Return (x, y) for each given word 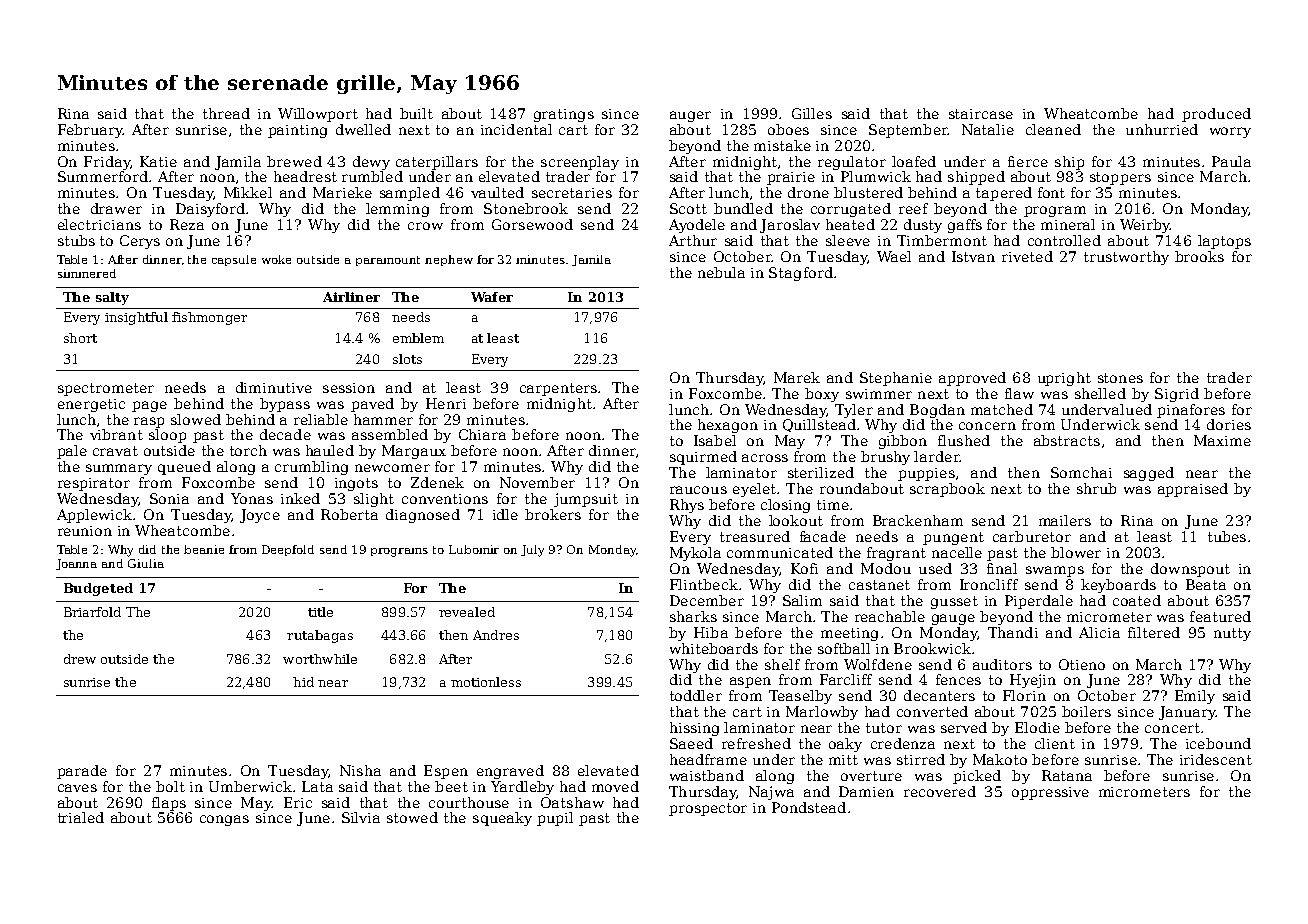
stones (1120, 378)
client (1055, 743)
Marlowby (822, 713)
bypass (285, 405)
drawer (116, 208)
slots (407, 359)
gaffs (965, 226)
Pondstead (809, 807)
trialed (81, 817)
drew (80, 659)
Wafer (492, 297)
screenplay (580, 163)
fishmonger (209, 318)
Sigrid (1177, 395)
